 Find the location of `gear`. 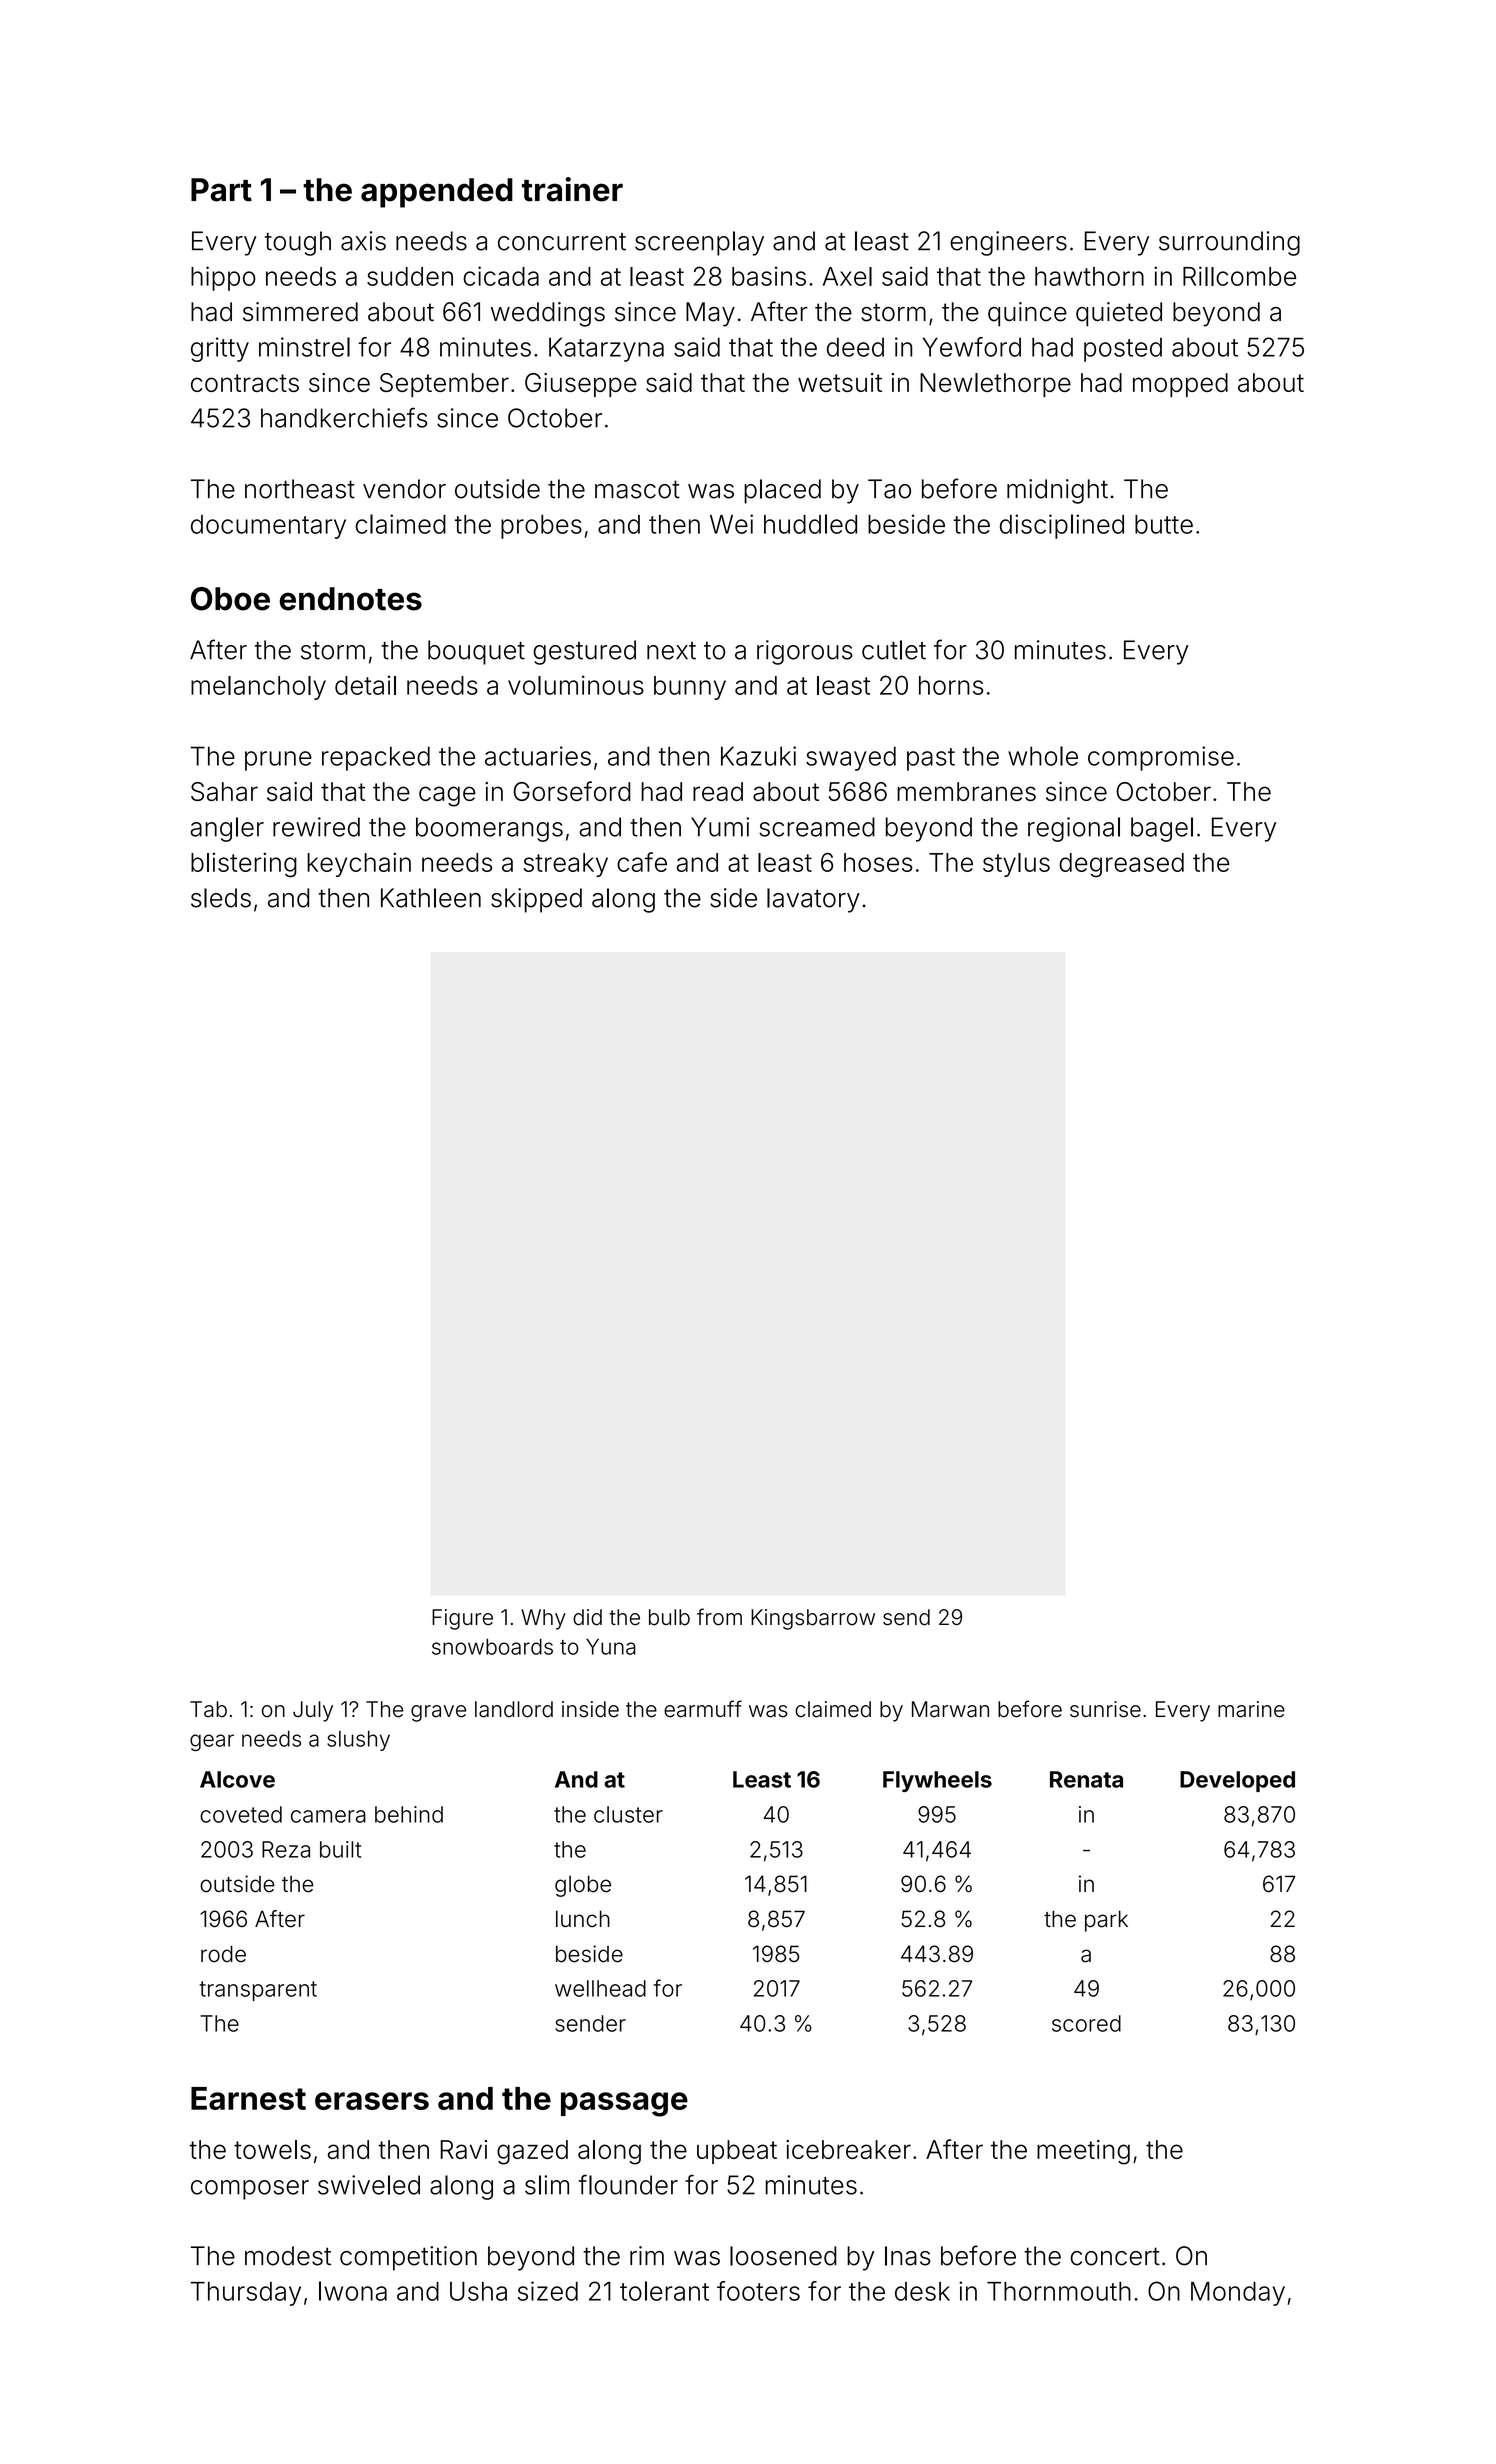

gear is located at coordinates (212, 1742).
